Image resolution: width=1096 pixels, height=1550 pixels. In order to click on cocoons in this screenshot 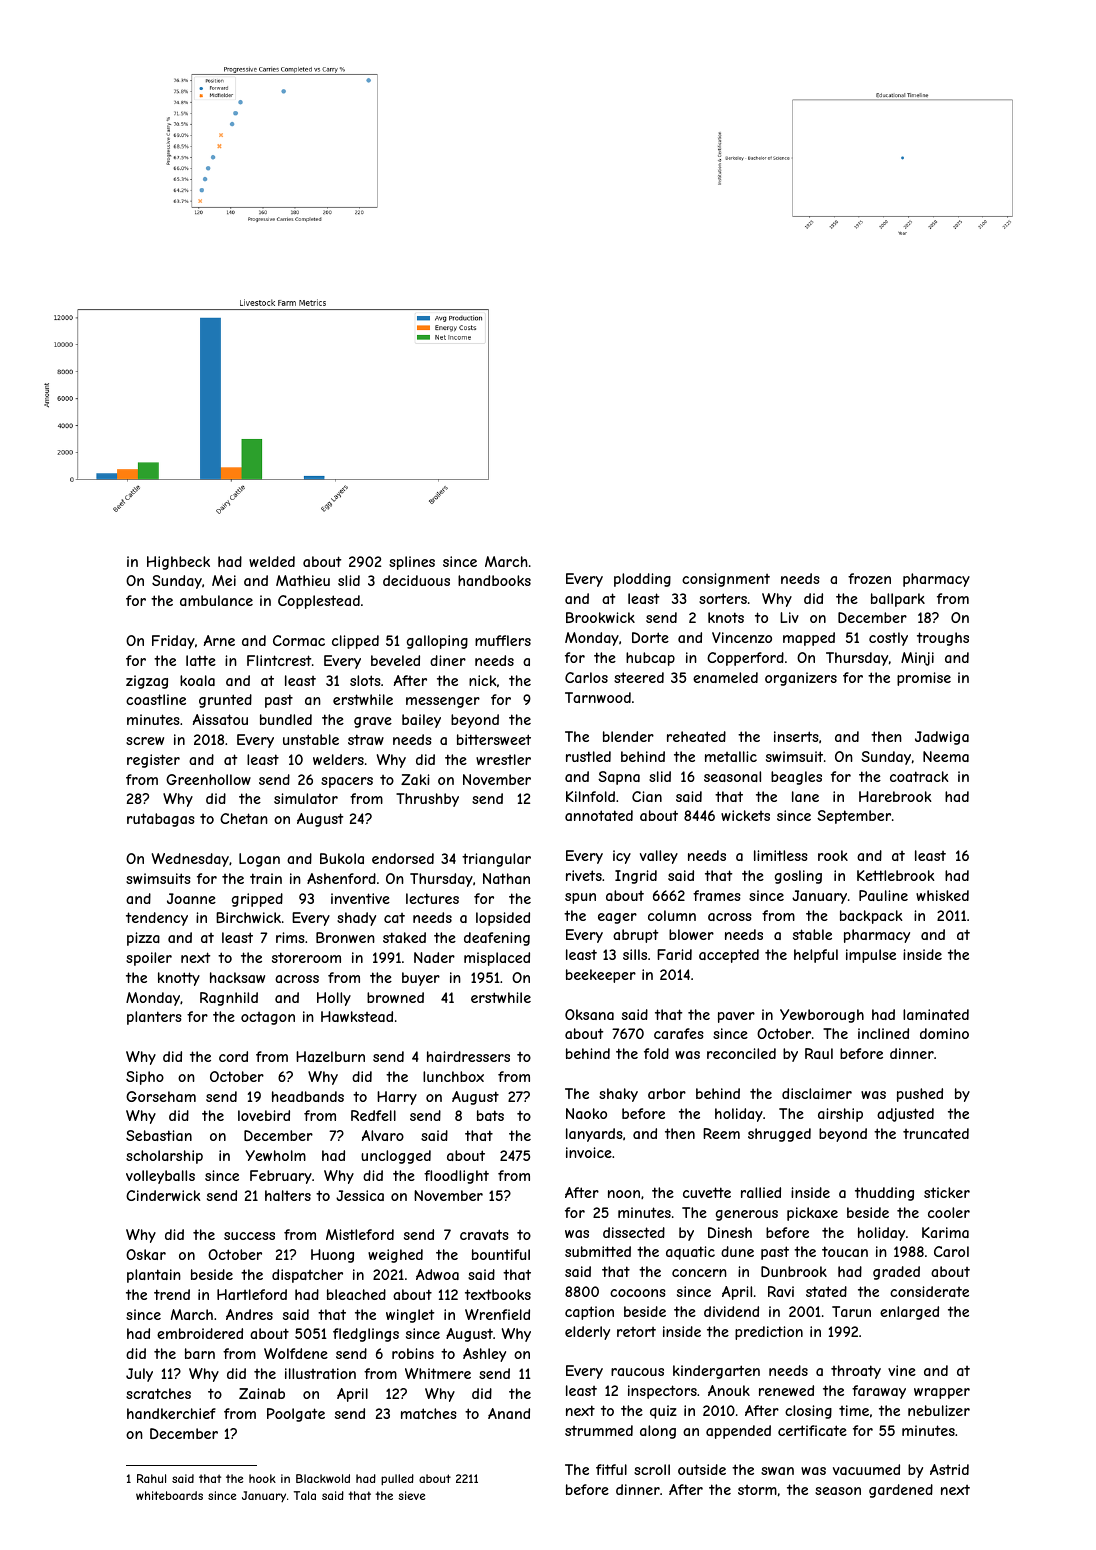, I will do `click(638, 1293)`.
